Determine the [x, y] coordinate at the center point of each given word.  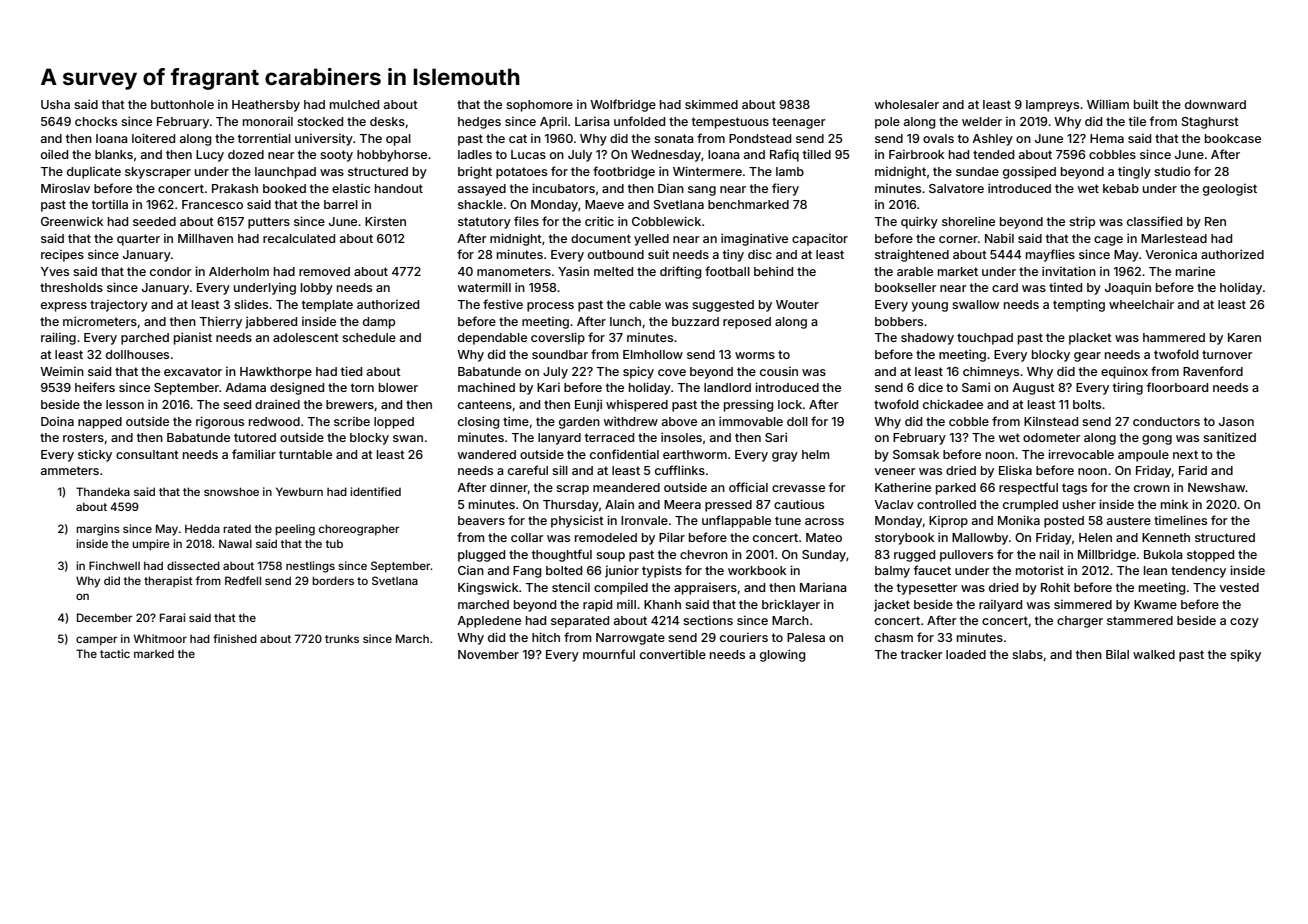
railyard [1000, 606]
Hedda [202, 528]
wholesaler [907, 104]
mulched [354, 104]
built [1146, 104]
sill [560, 470]
